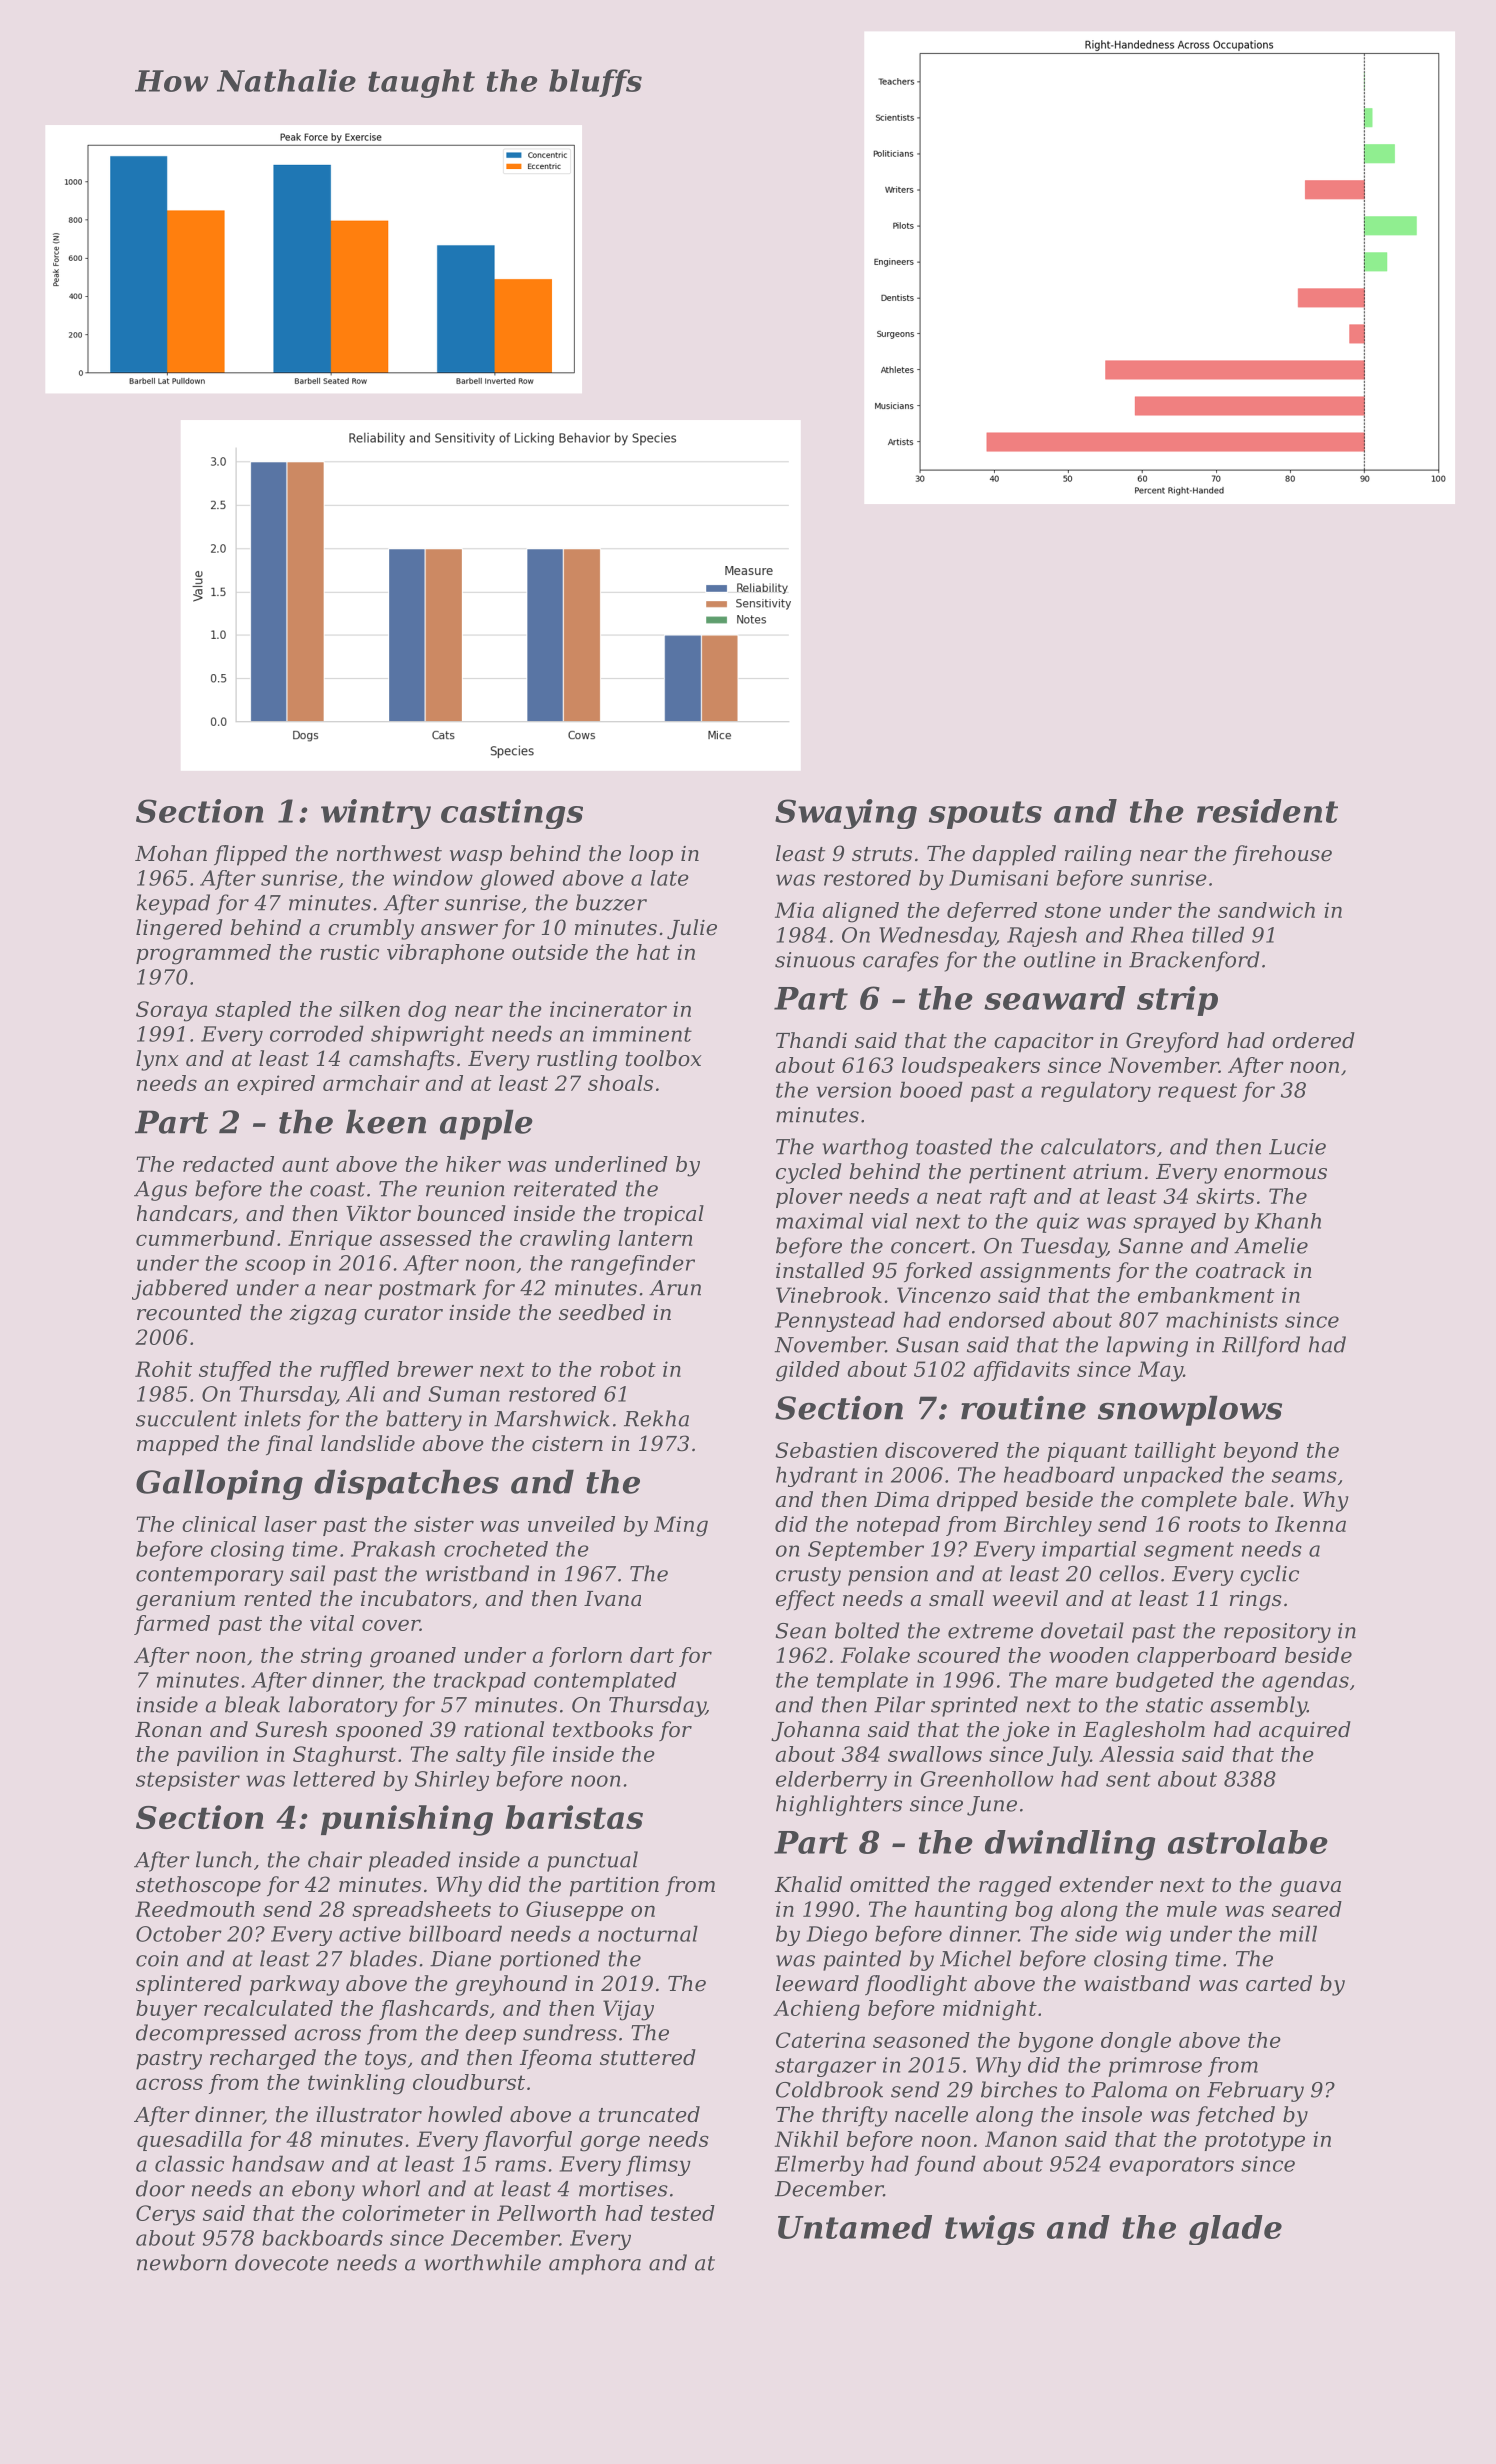  I want to click on unveiled, so click(571, 1524).
